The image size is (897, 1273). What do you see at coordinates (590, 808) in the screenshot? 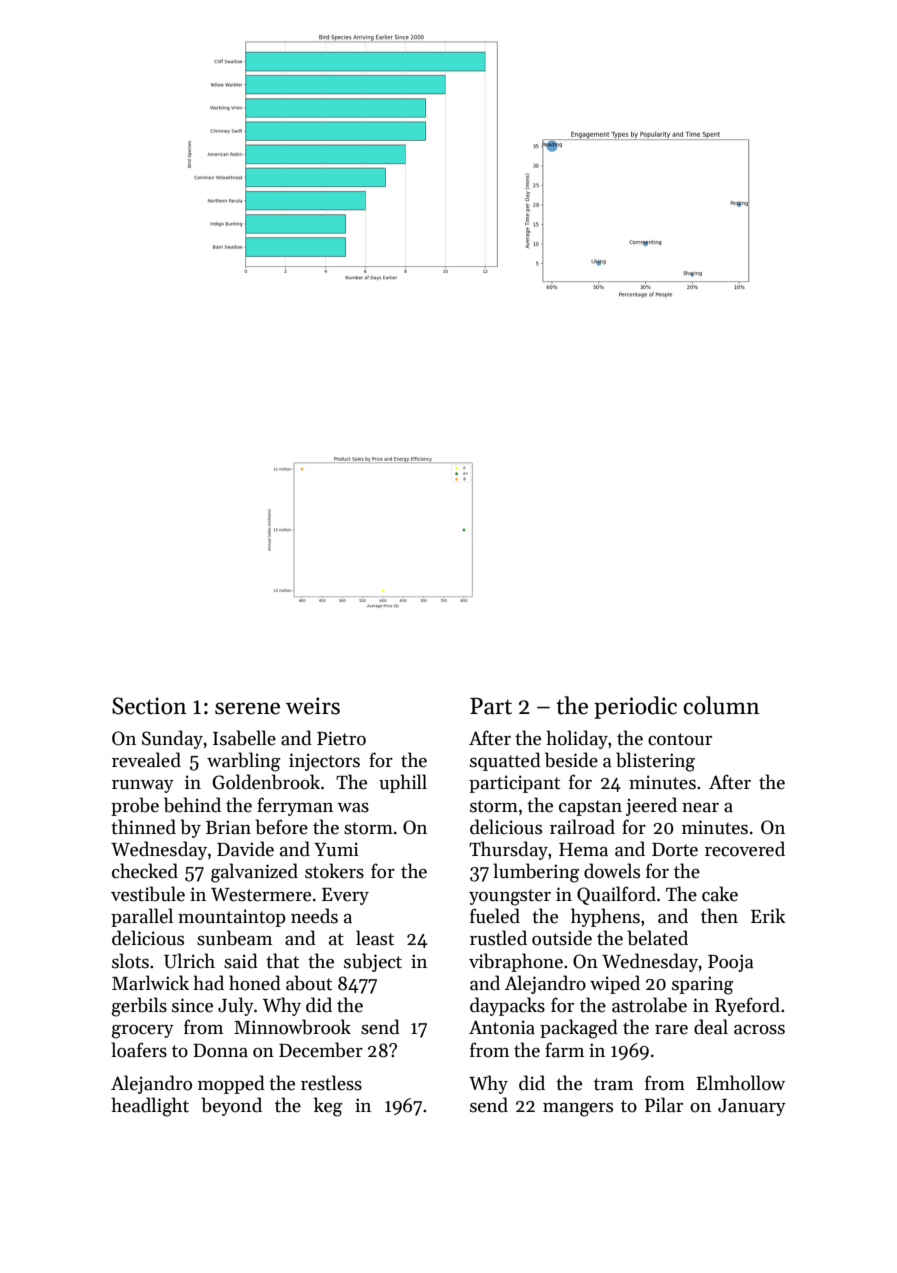
I see `capstan` at bounding box center [590, 808].
